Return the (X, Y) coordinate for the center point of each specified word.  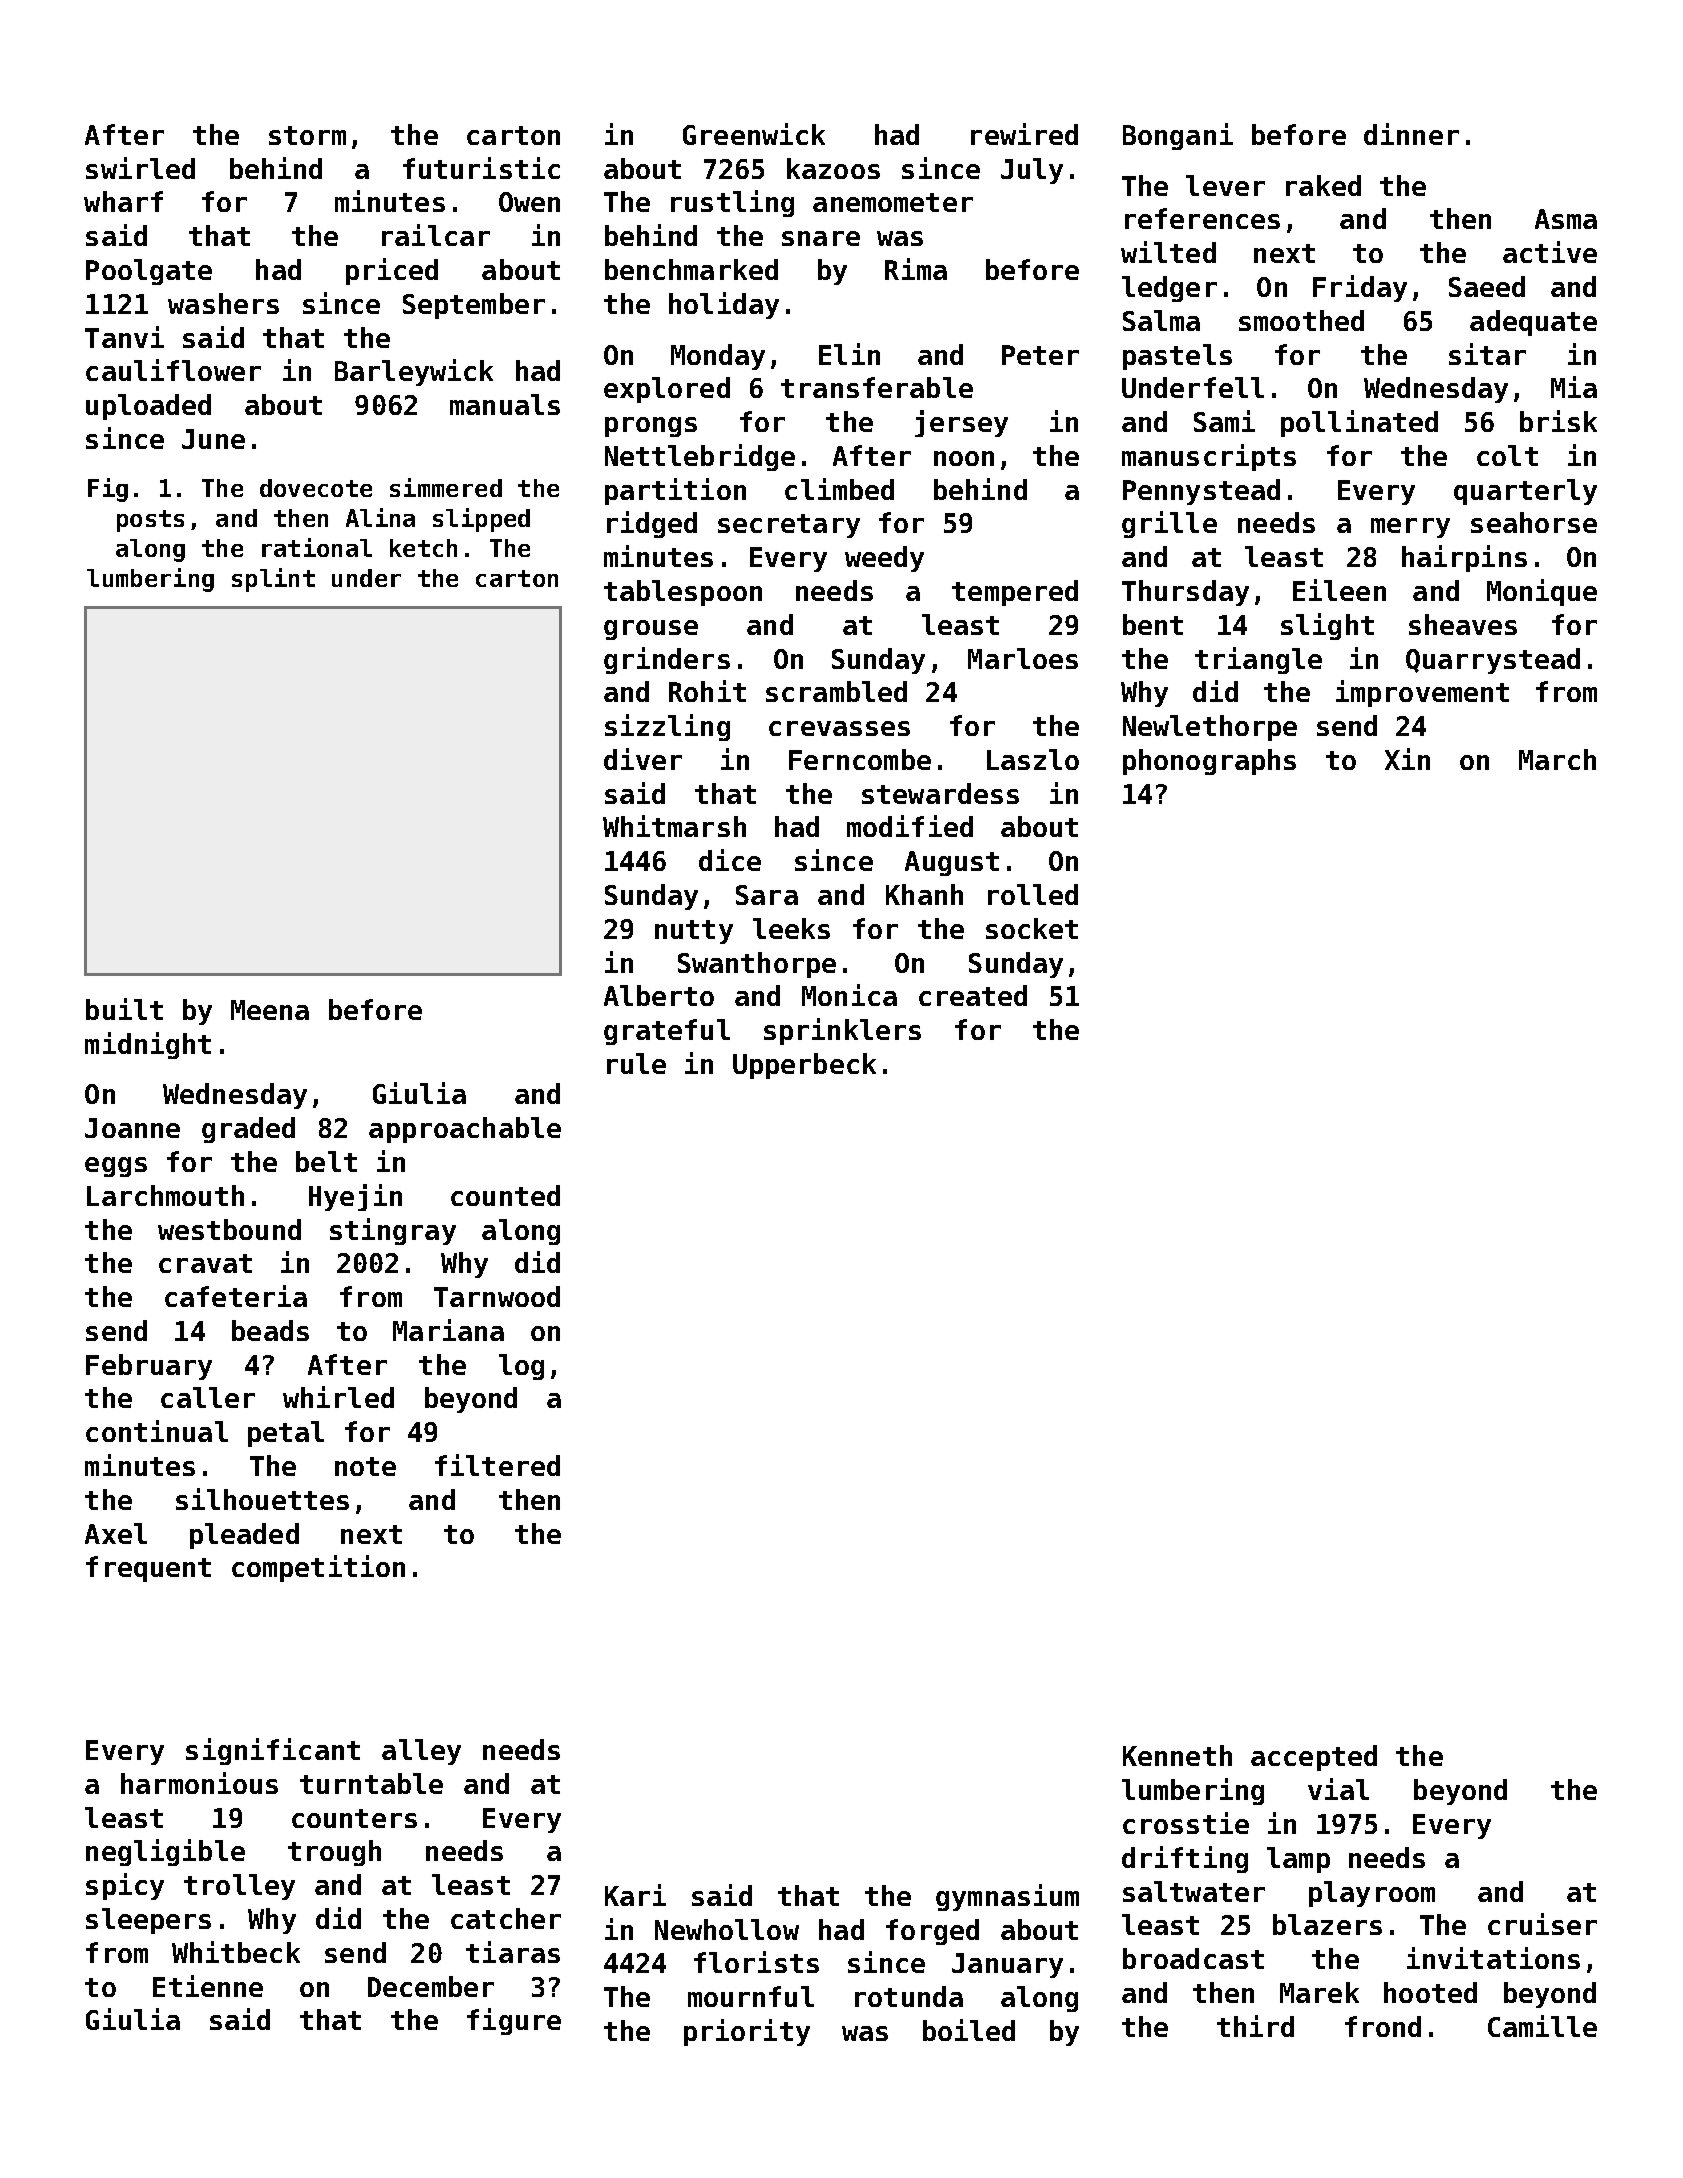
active (1550, 252)
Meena (270, 1010)
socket (1032, 928)
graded (248, 1130)
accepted (1314, 1758)
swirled (140, 168)
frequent (148, 1569)
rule (636, 1063)
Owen (529, 202)
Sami (1224, 421)
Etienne (208, 1986)
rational (317, 547)
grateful (667, 1032)
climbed (839, 489)
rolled (1033, 894)
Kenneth (1177, 1755)
